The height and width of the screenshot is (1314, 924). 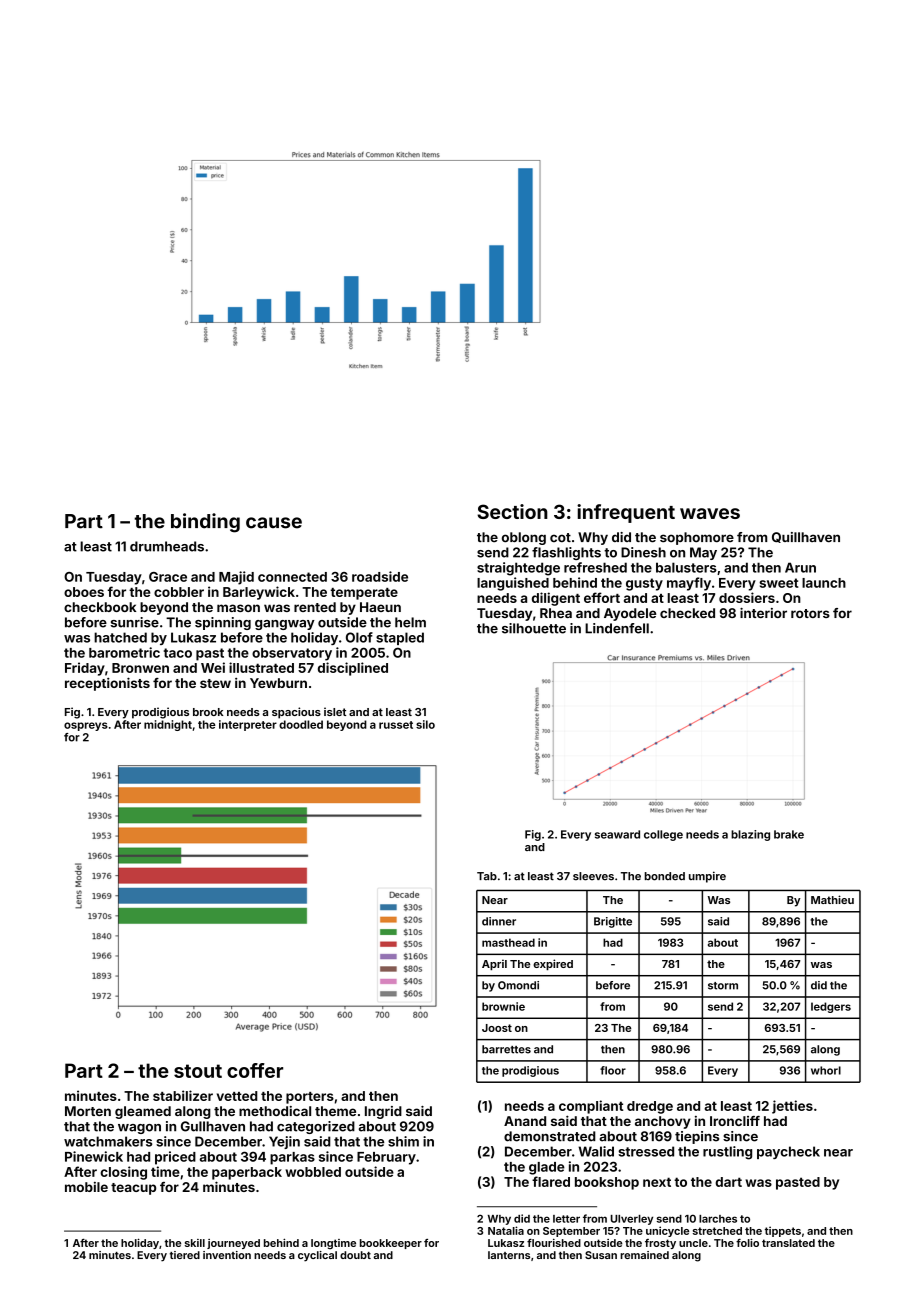 I want to click on waves, so click(x=710, y=513).
